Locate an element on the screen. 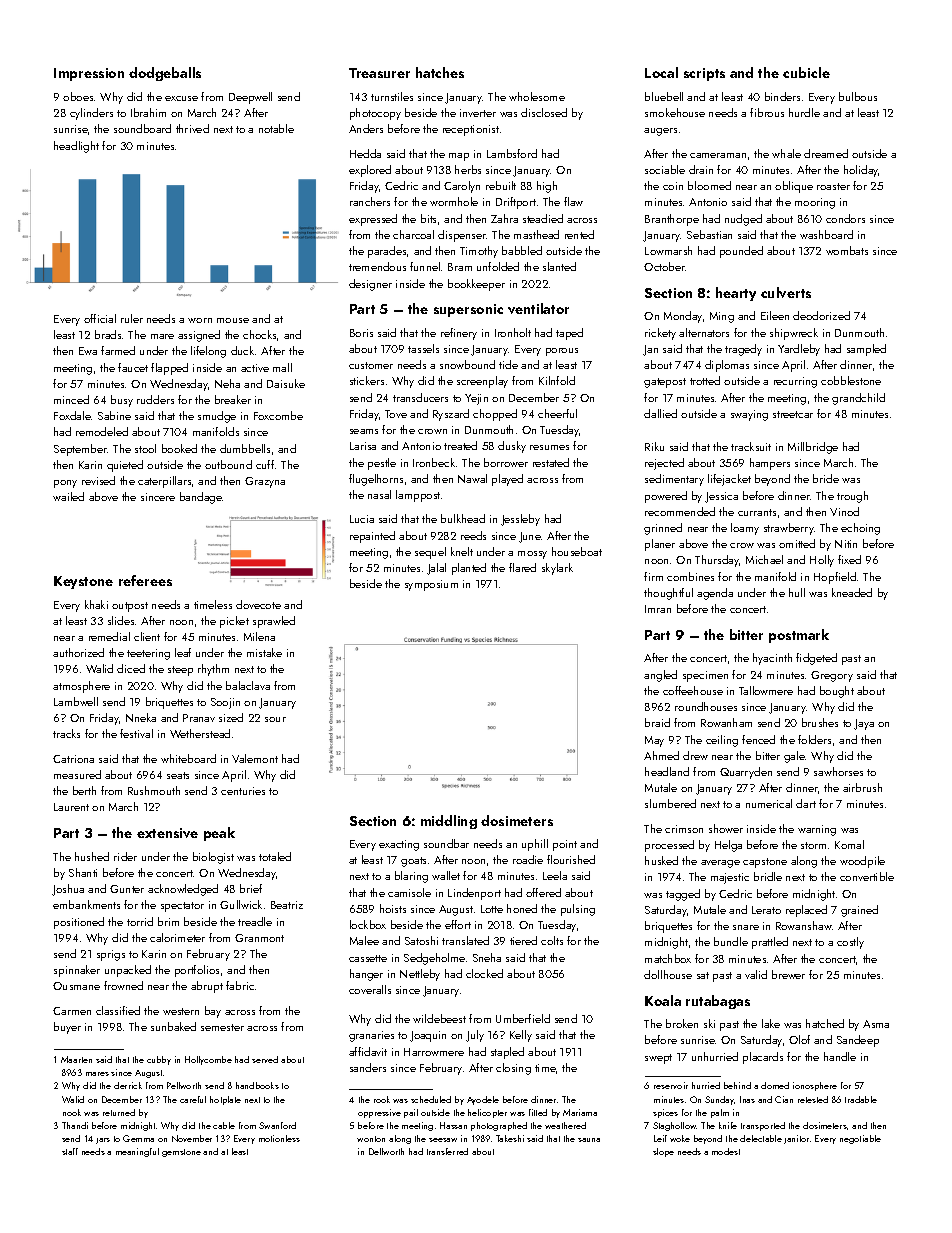  delectable is located at coordinates (761, 1138).
